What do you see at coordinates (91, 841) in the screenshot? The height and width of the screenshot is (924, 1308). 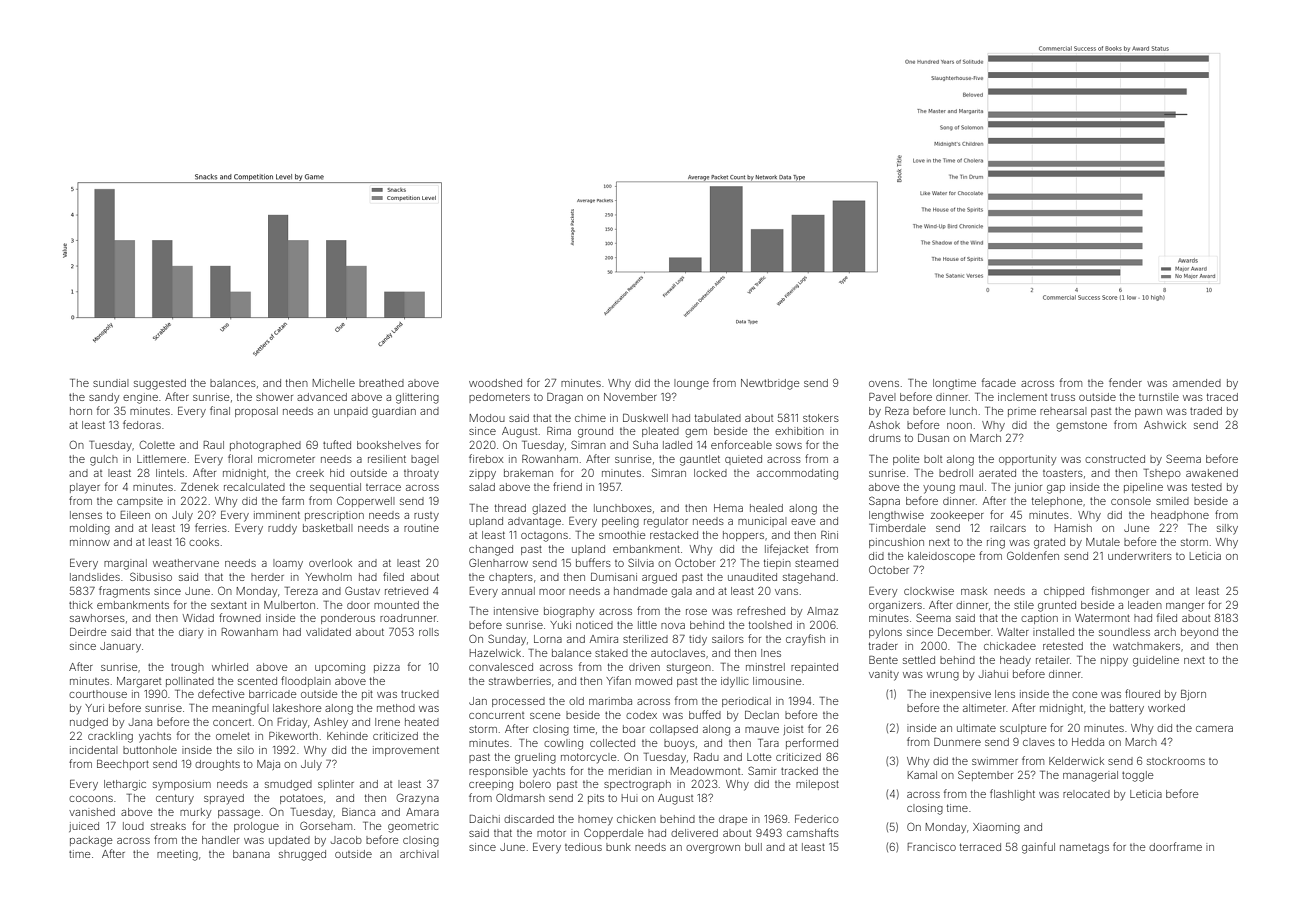 I see `package` at bounding box center [91, 841].
